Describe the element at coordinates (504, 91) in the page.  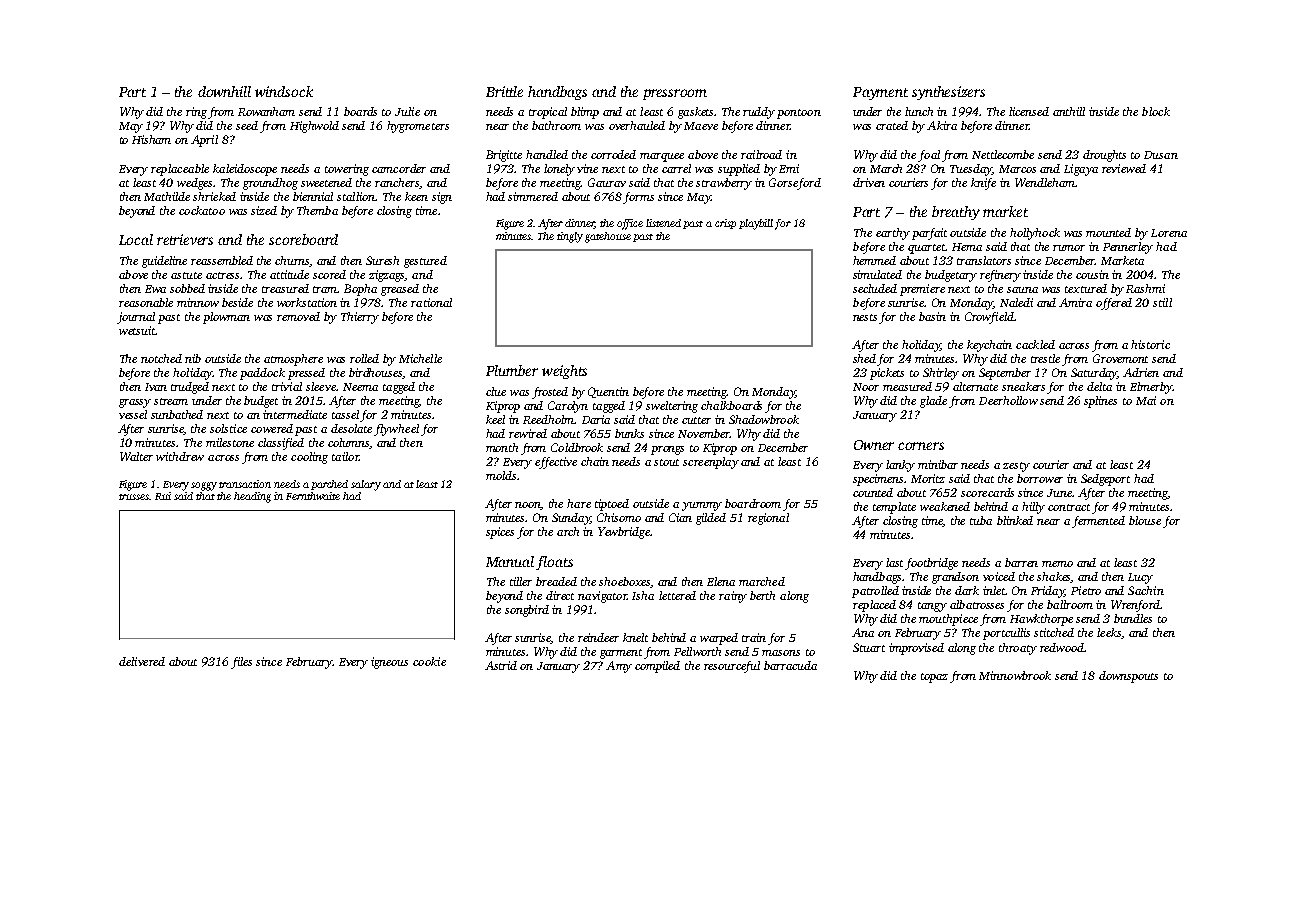
I see `Brittle` at that location.
